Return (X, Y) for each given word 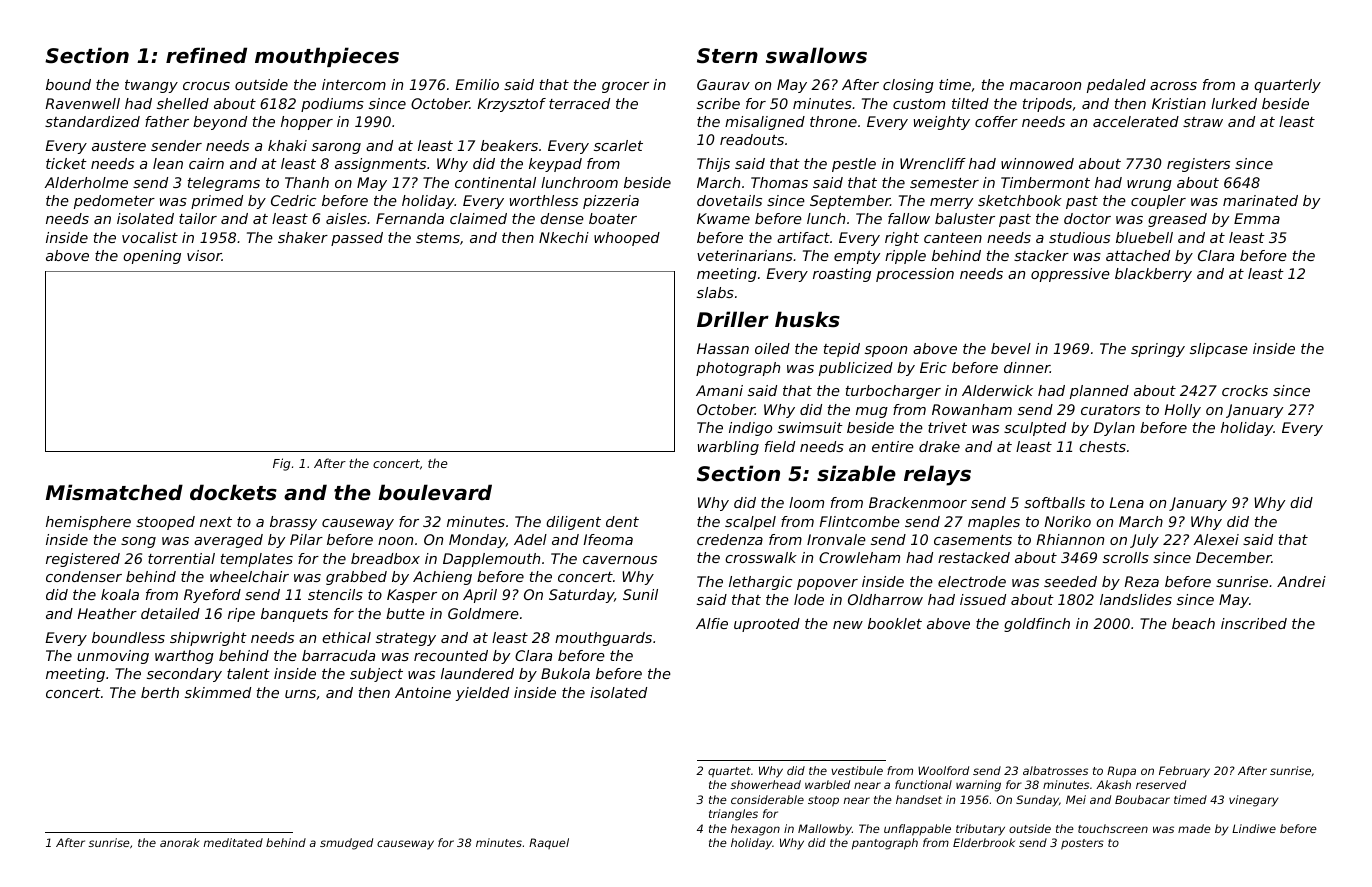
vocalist (150, 237)
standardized (92, 121)
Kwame (723, 218)
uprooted (767, 625)
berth (160, 692)
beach (1193, 623)
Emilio (477, 84)
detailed (170, 613)
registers (1198, 165)
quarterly (1287, 86)
